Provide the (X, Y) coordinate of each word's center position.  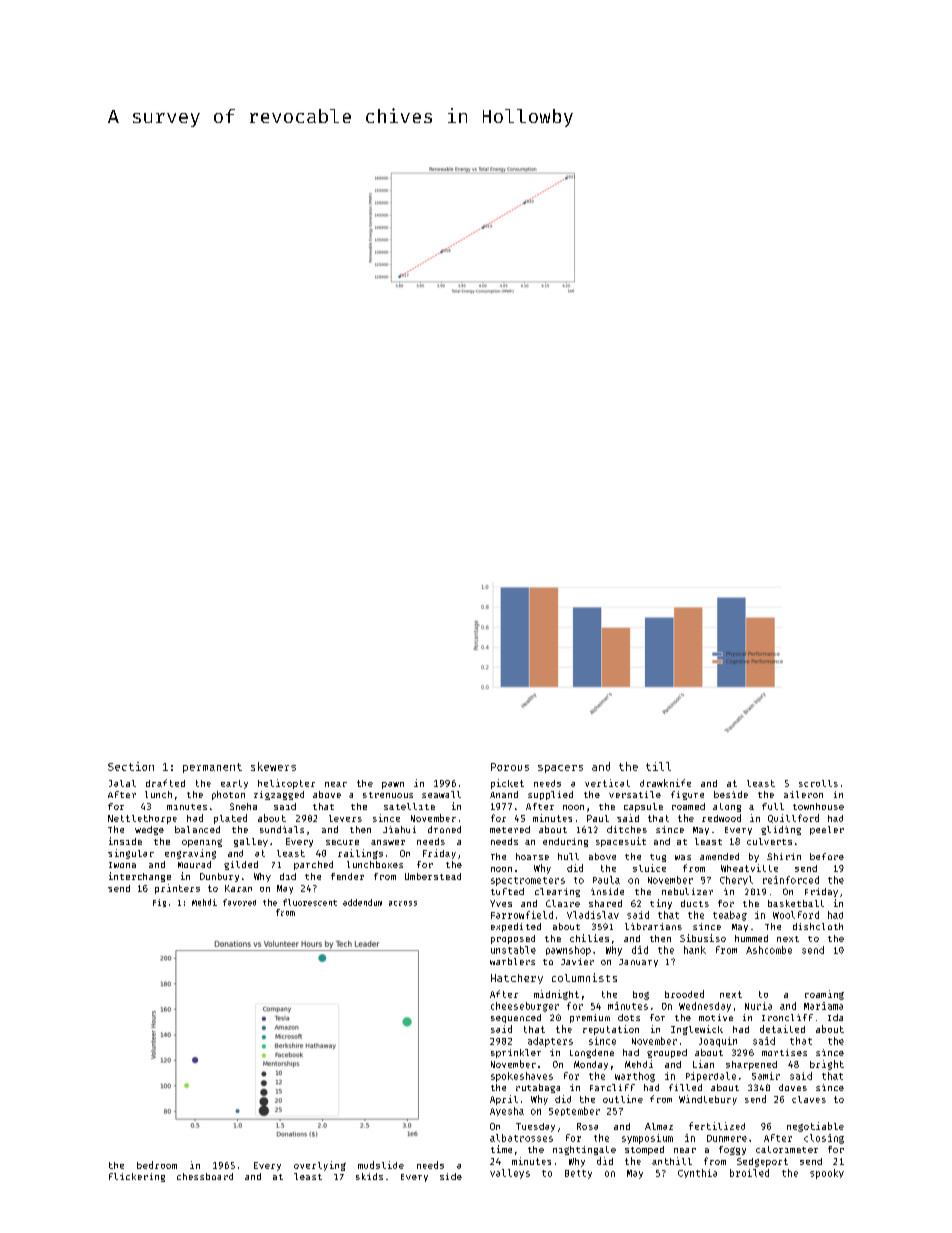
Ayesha (507, 1111)
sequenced (516, 1018)
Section (131, 766)
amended (719, 856)
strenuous (388, 795)
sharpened (751, 1065)
